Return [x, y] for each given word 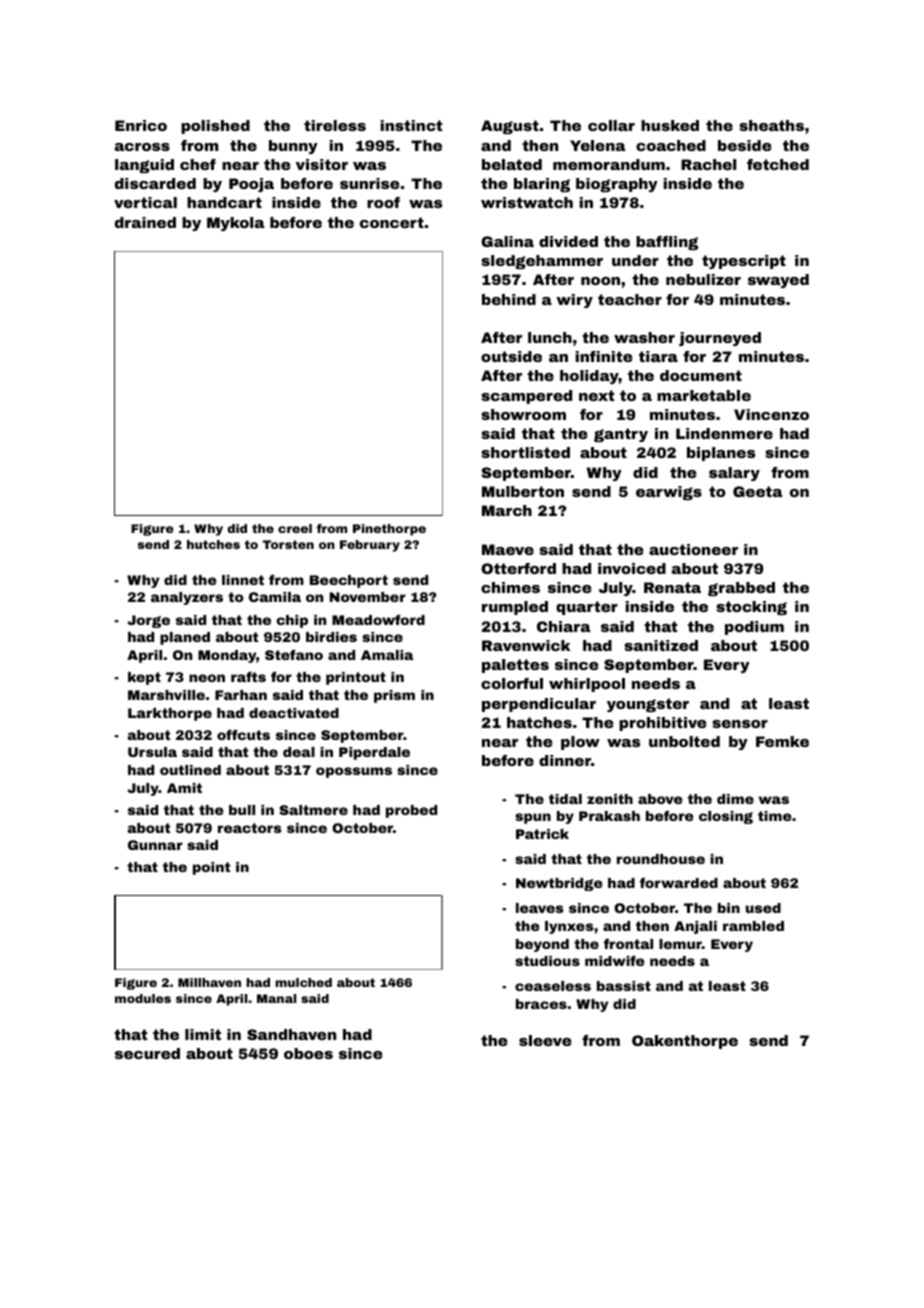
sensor [740, 724]
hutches [213, 544]
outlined [190, 770]
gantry [621, 435]
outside [511, 356]
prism [394, 696]
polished [215, 127]
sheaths [771, 125]
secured [147, 1053]
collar [611, 125]
